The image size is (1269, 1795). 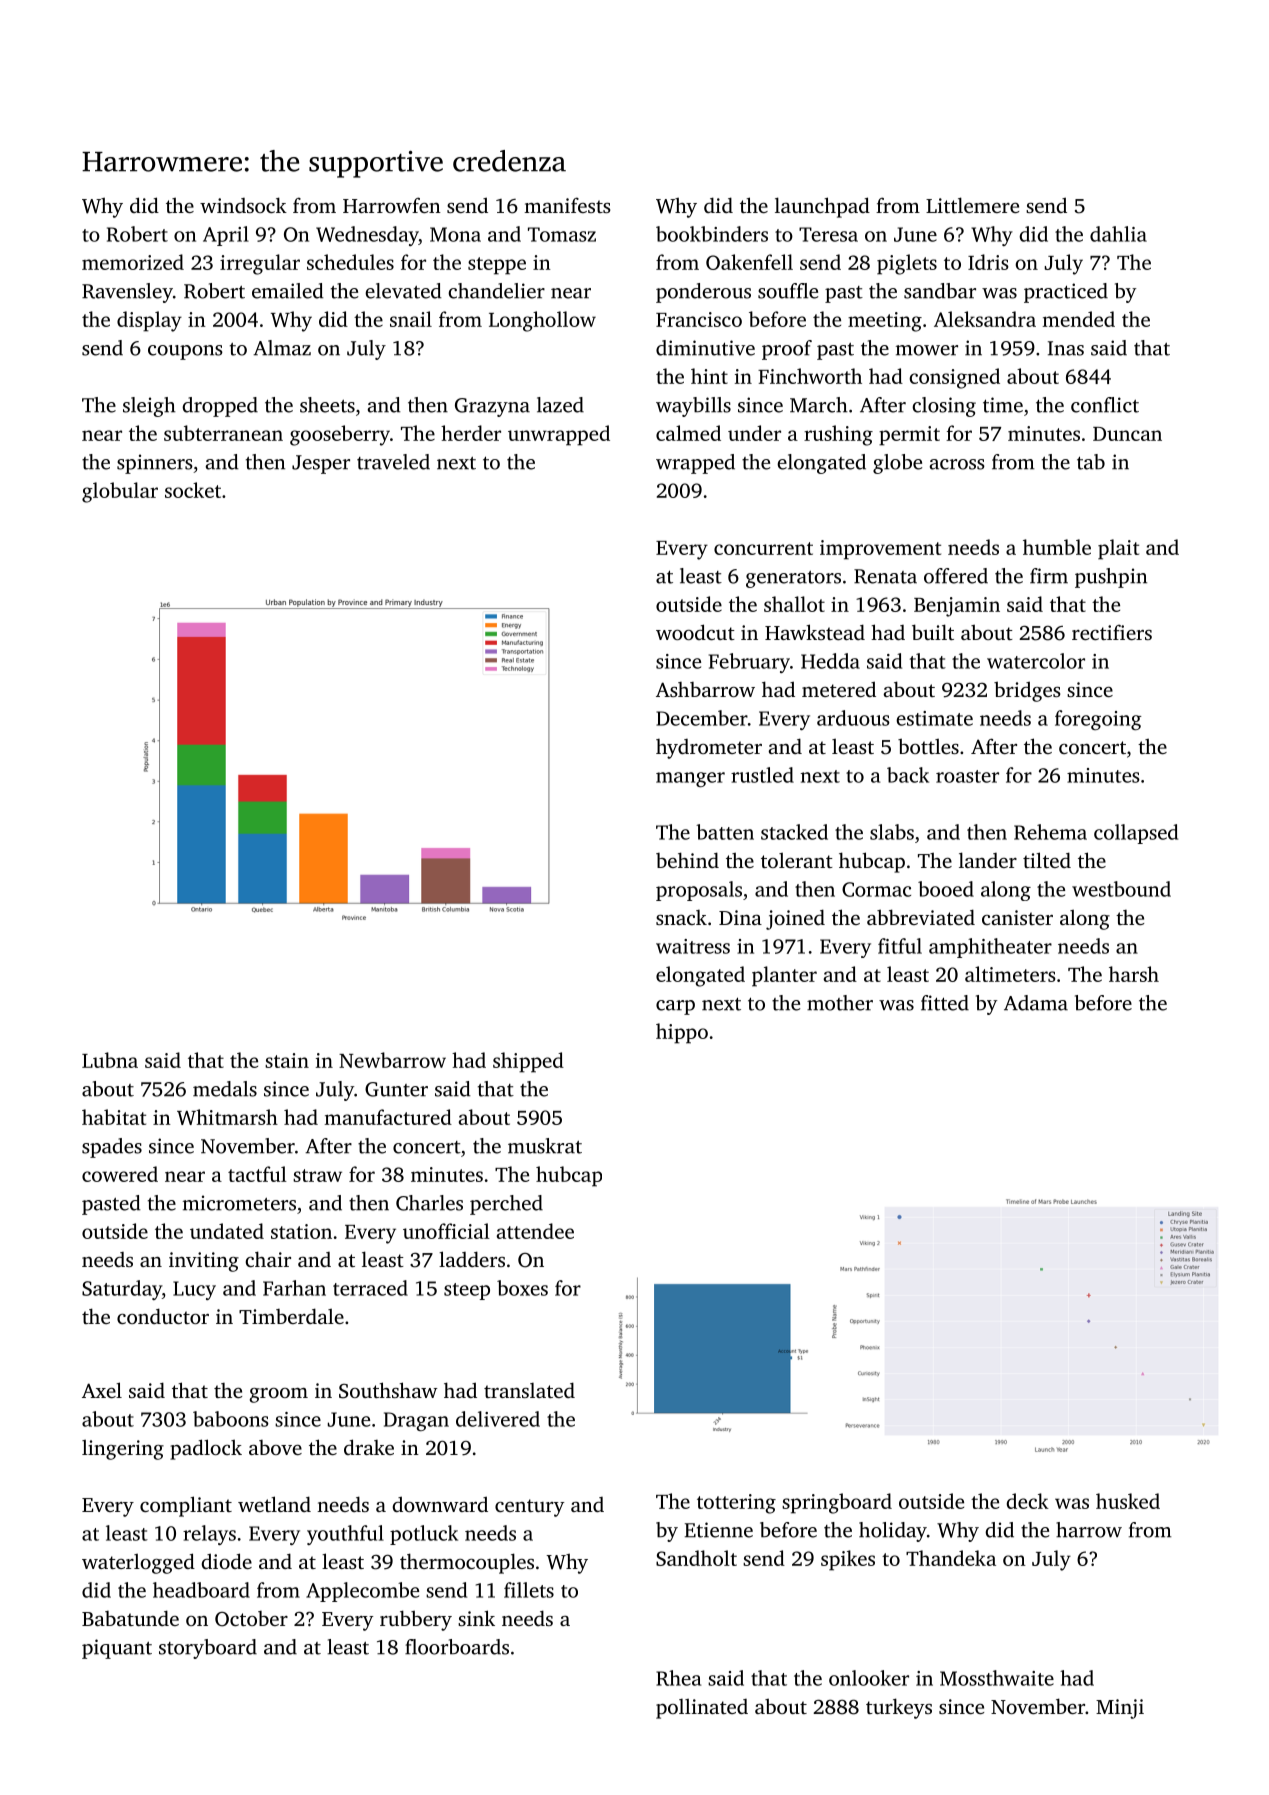 What do you see at coordinates (243, 205) in the document?
I see `windsock` at bounding box center [243, 205].
